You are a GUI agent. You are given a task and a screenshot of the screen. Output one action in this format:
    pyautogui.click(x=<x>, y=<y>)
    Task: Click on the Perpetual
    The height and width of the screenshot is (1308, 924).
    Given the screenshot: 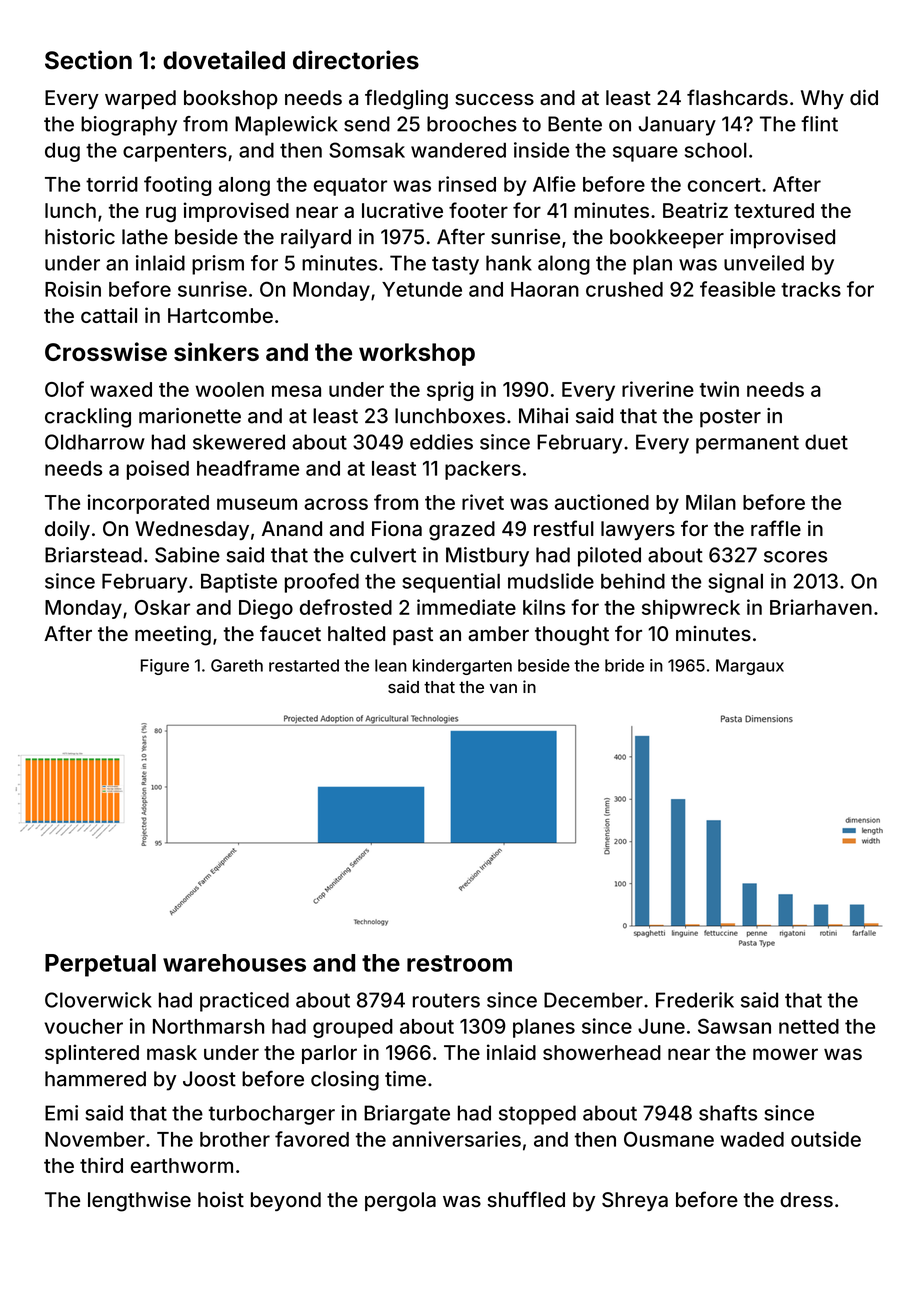 What is the action you would take?
    pyautogui.click(x=100, y=965)
